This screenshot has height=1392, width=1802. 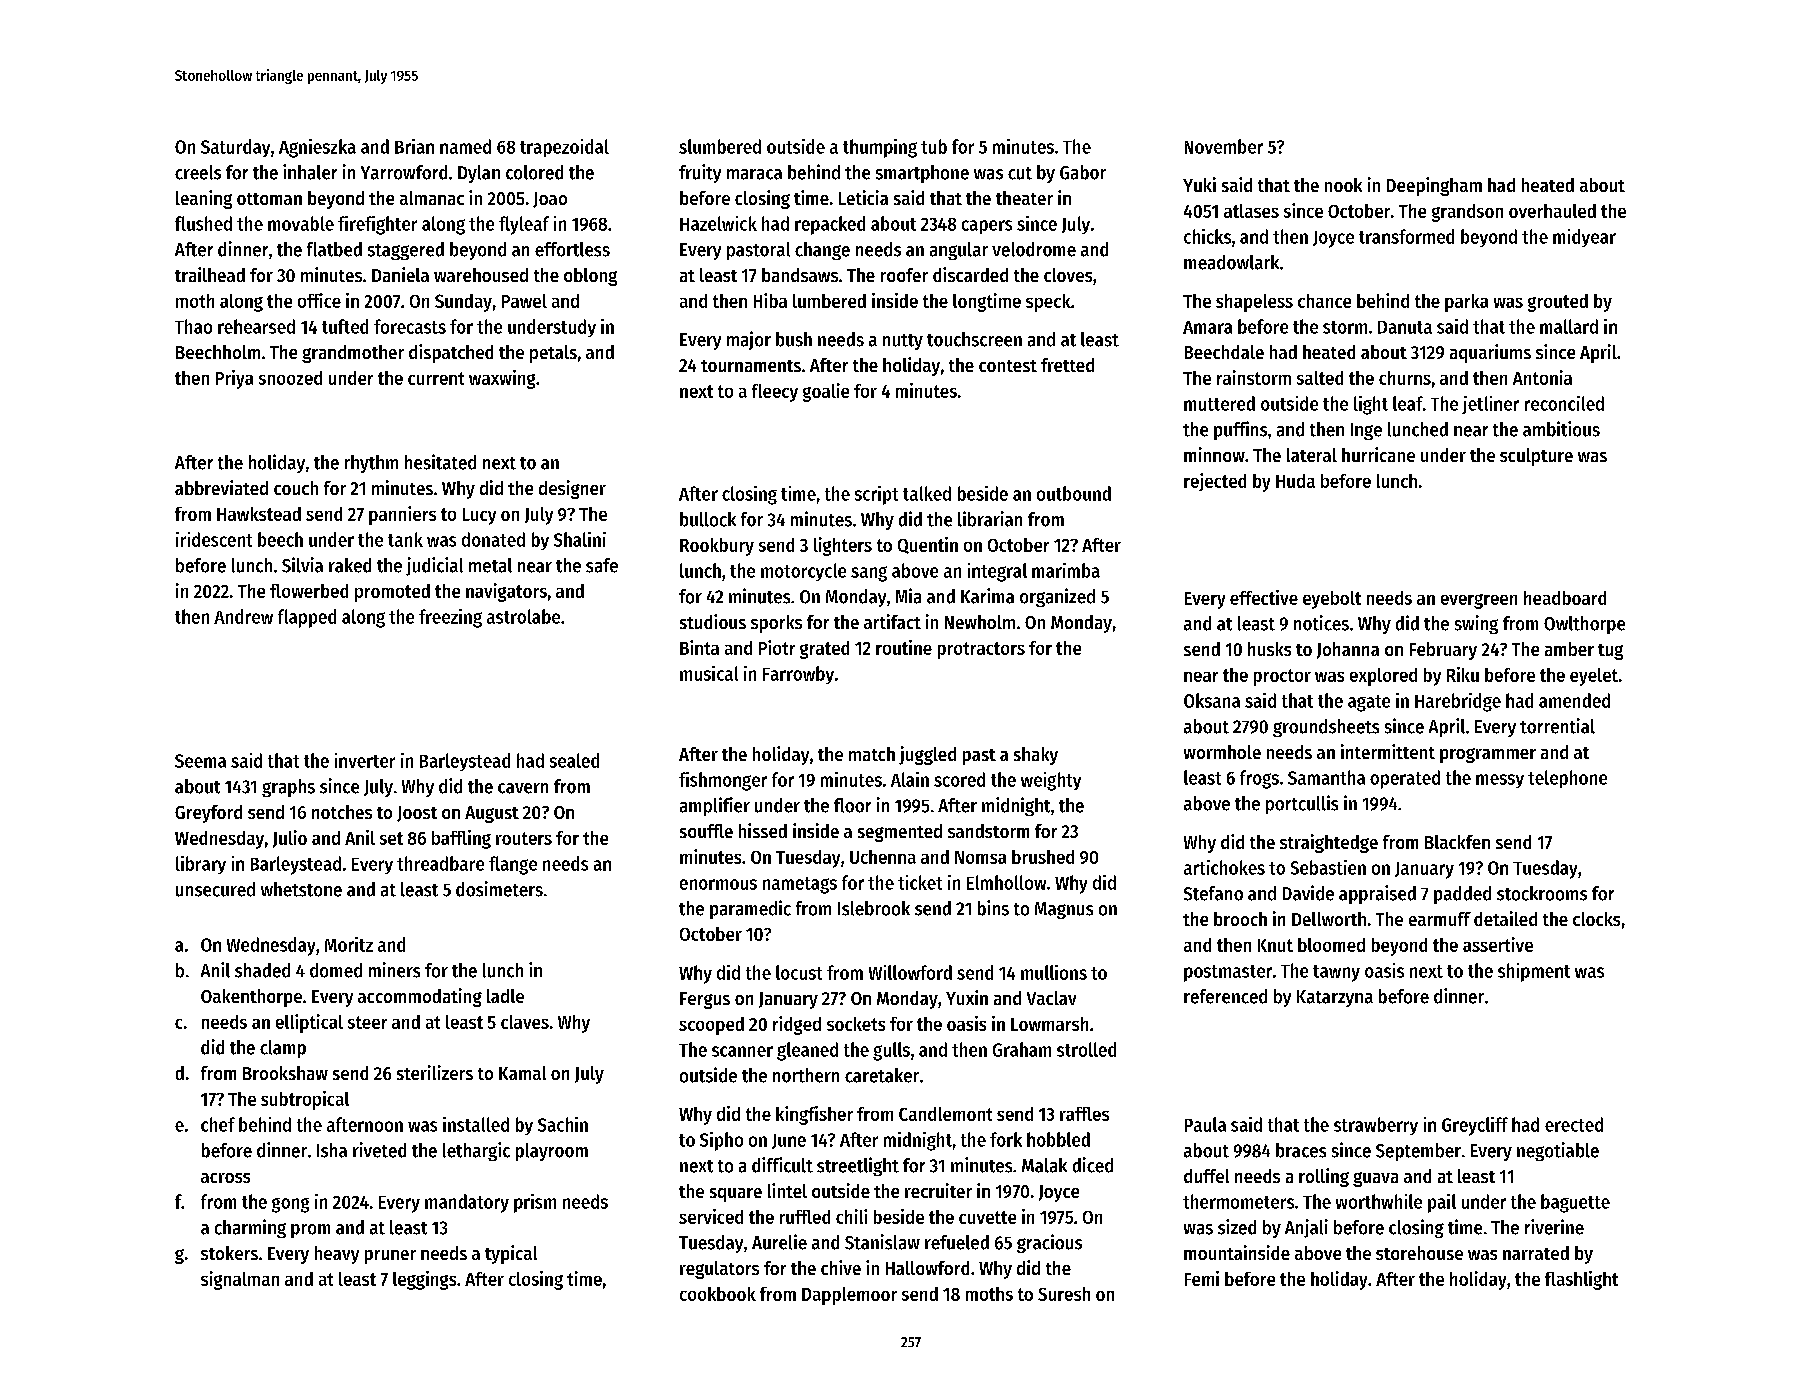 What do you see at coordinates (511, 1254) in the screenshot?
I see `typical` at bounding box center [511, 1254].
